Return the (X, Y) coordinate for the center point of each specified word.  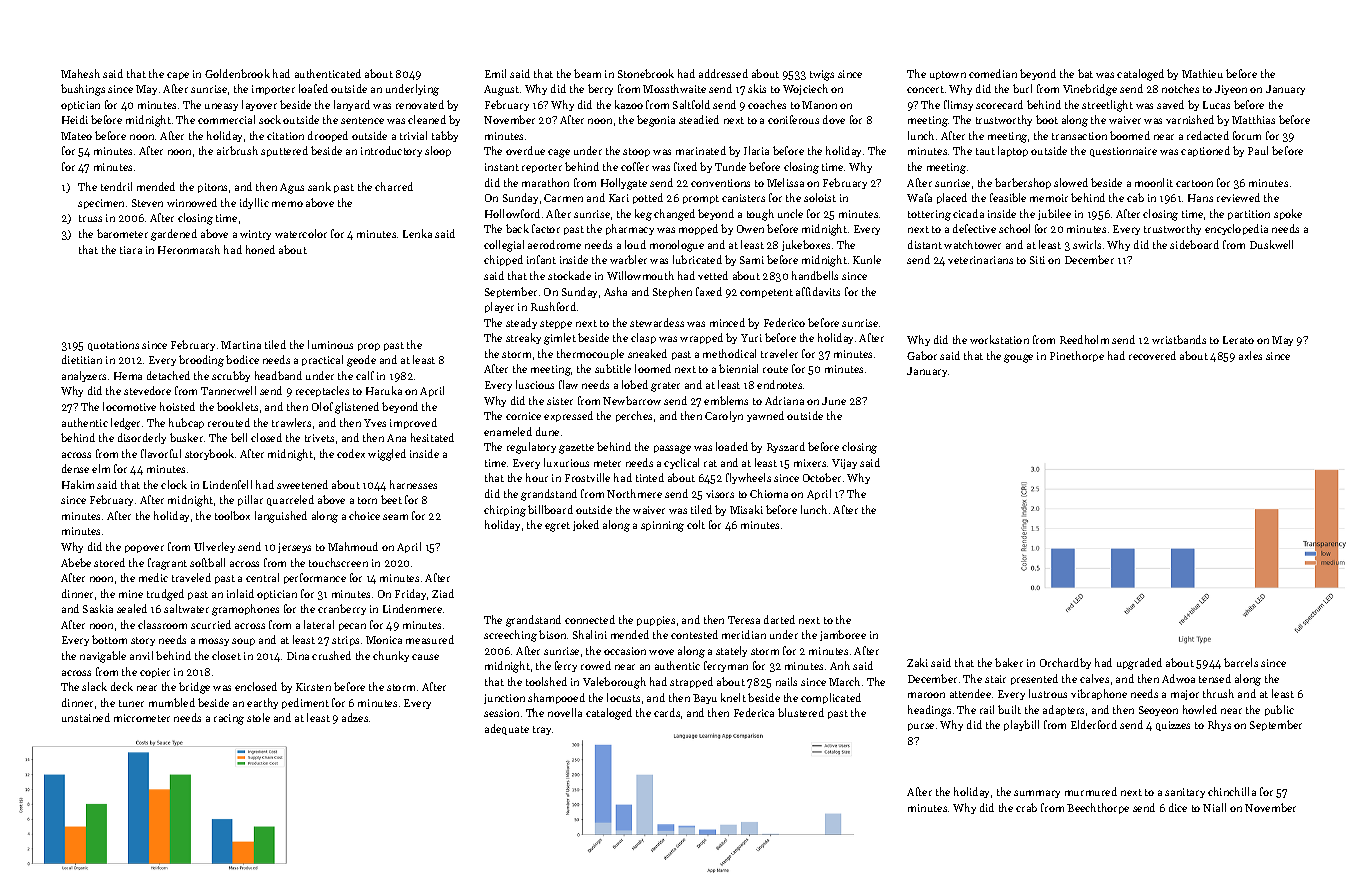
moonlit (1154, 182)
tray (542, 730)
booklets (237, 406)
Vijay (844, 464)
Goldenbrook (237, 73)
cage (559, 153)
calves (1094, 678)
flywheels (748, 478)
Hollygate (624, 184)
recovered (1152, 355)
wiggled (387, 455)
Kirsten (313, 687)
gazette (576, 449)
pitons (212, 188)
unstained (86, 717)
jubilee (1054, 214)
